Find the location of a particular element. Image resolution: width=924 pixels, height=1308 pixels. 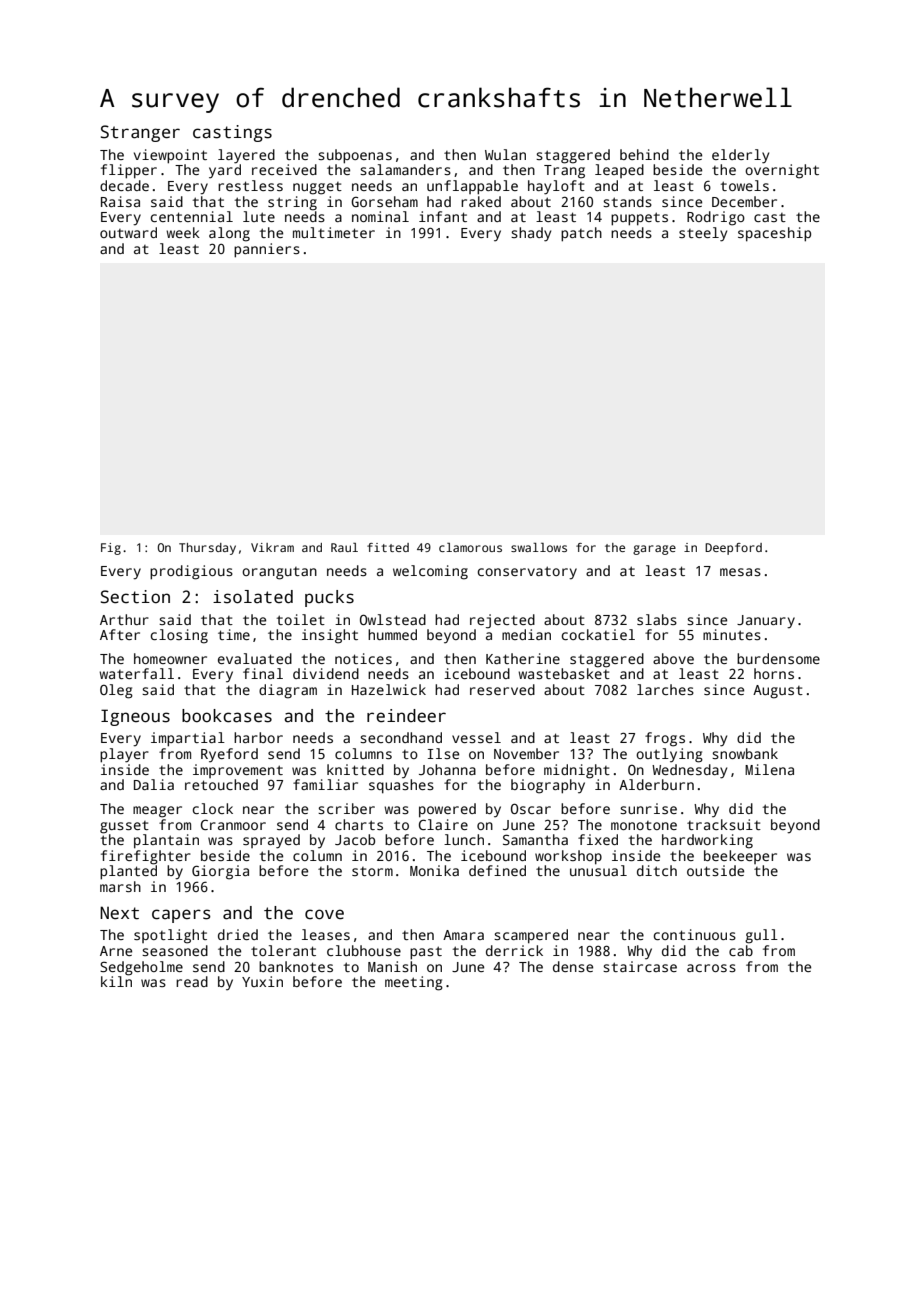

cove is located at coordinates (324, 914).
